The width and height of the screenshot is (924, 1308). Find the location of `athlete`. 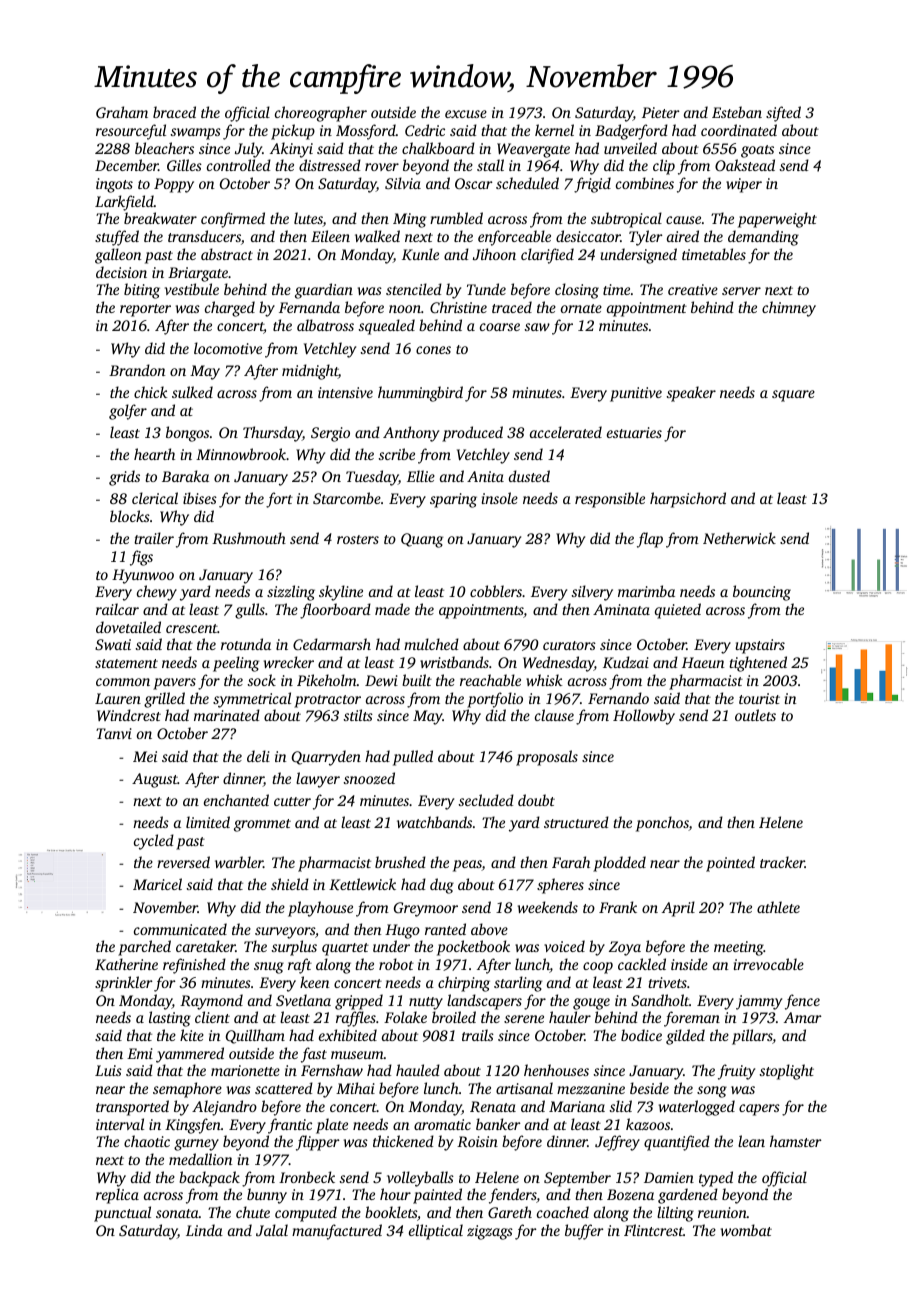

athlete is located at coordinates (778, 907).
